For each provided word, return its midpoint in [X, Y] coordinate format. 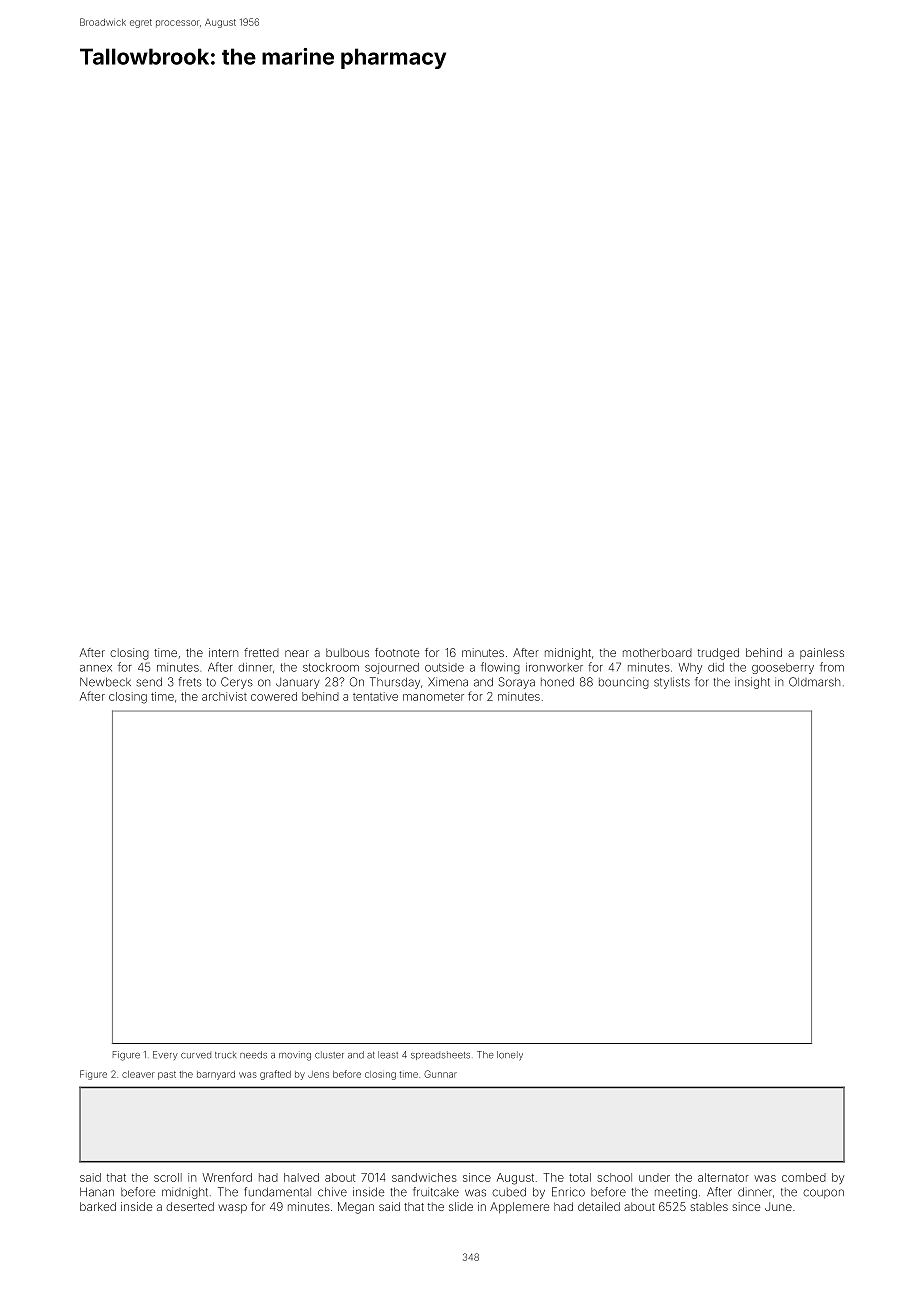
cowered [274, 696]
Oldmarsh [814, 682]
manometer [433, 697]
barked [98, 1206]
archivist [224, 696]
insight [752, 683]
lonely [510, 1056]
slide [461, 1206]
